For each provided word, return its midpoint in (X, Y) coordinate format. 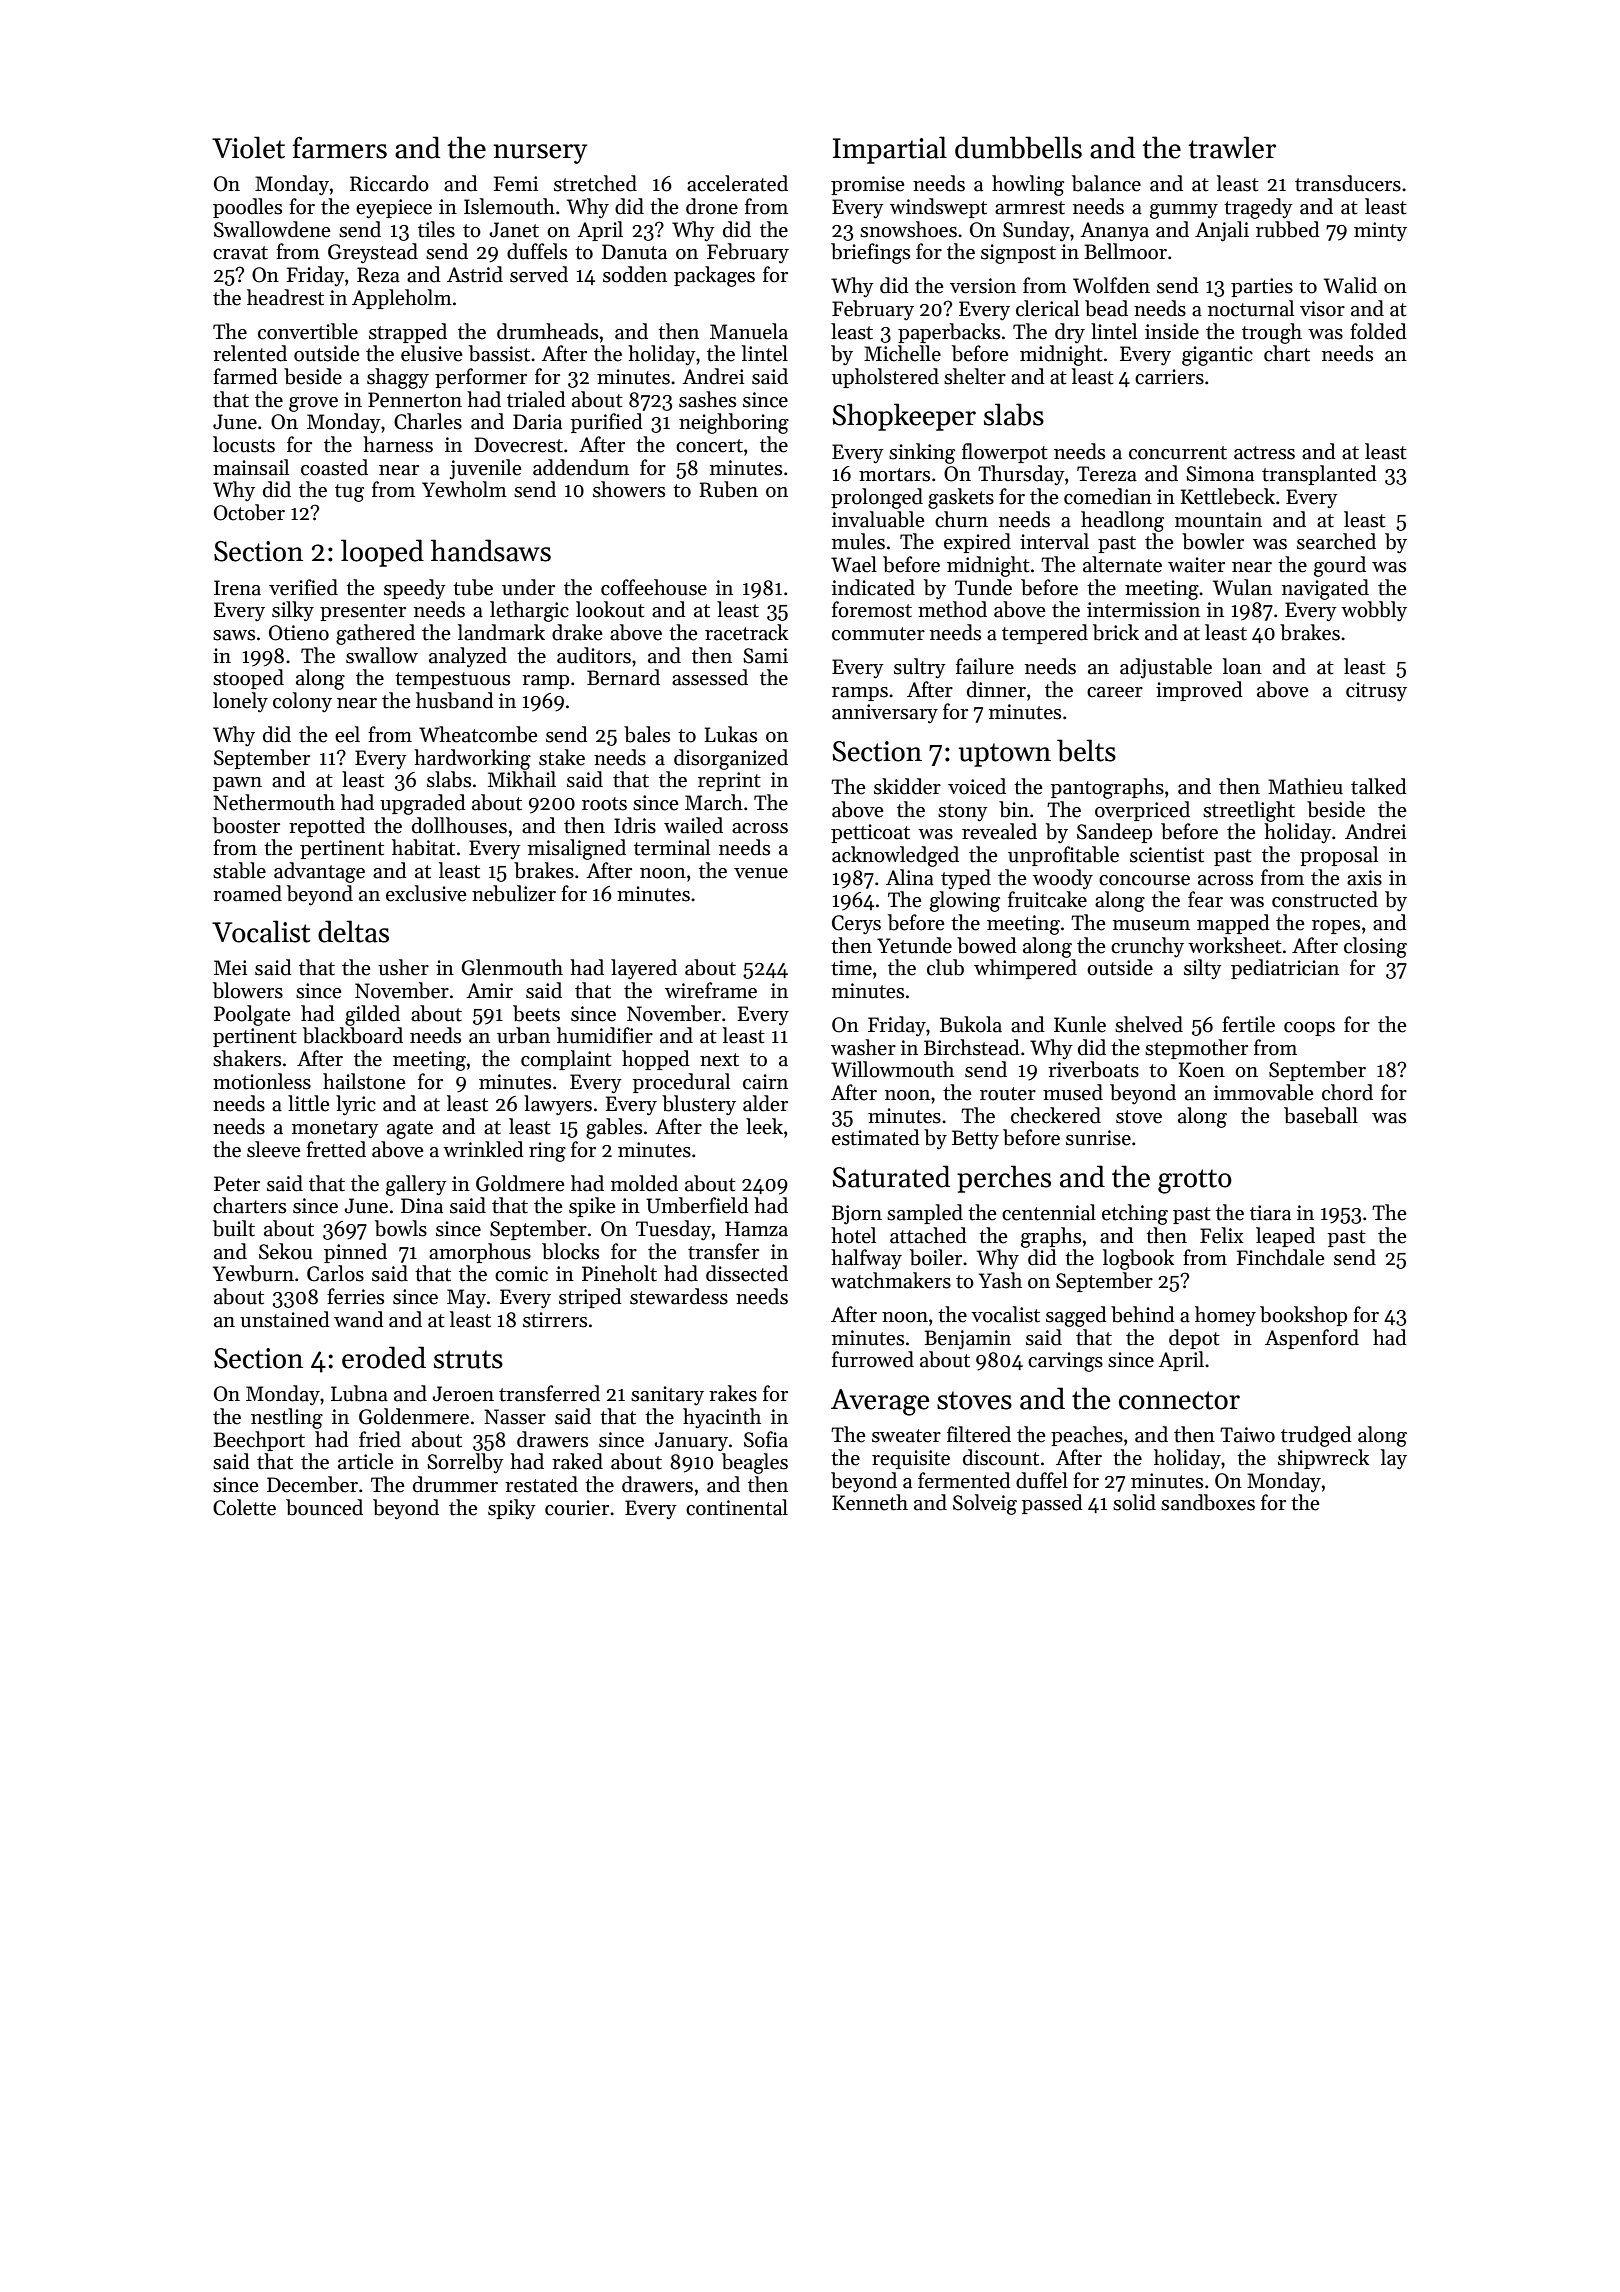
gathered (375, 634)
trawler (1232, 147)
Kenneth (870, 1502)
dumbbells (1018, 147)
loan (1242, 666)
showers (629, 489)
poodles (247, 208)
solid (1134, 1502)
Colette (244, 1507)
